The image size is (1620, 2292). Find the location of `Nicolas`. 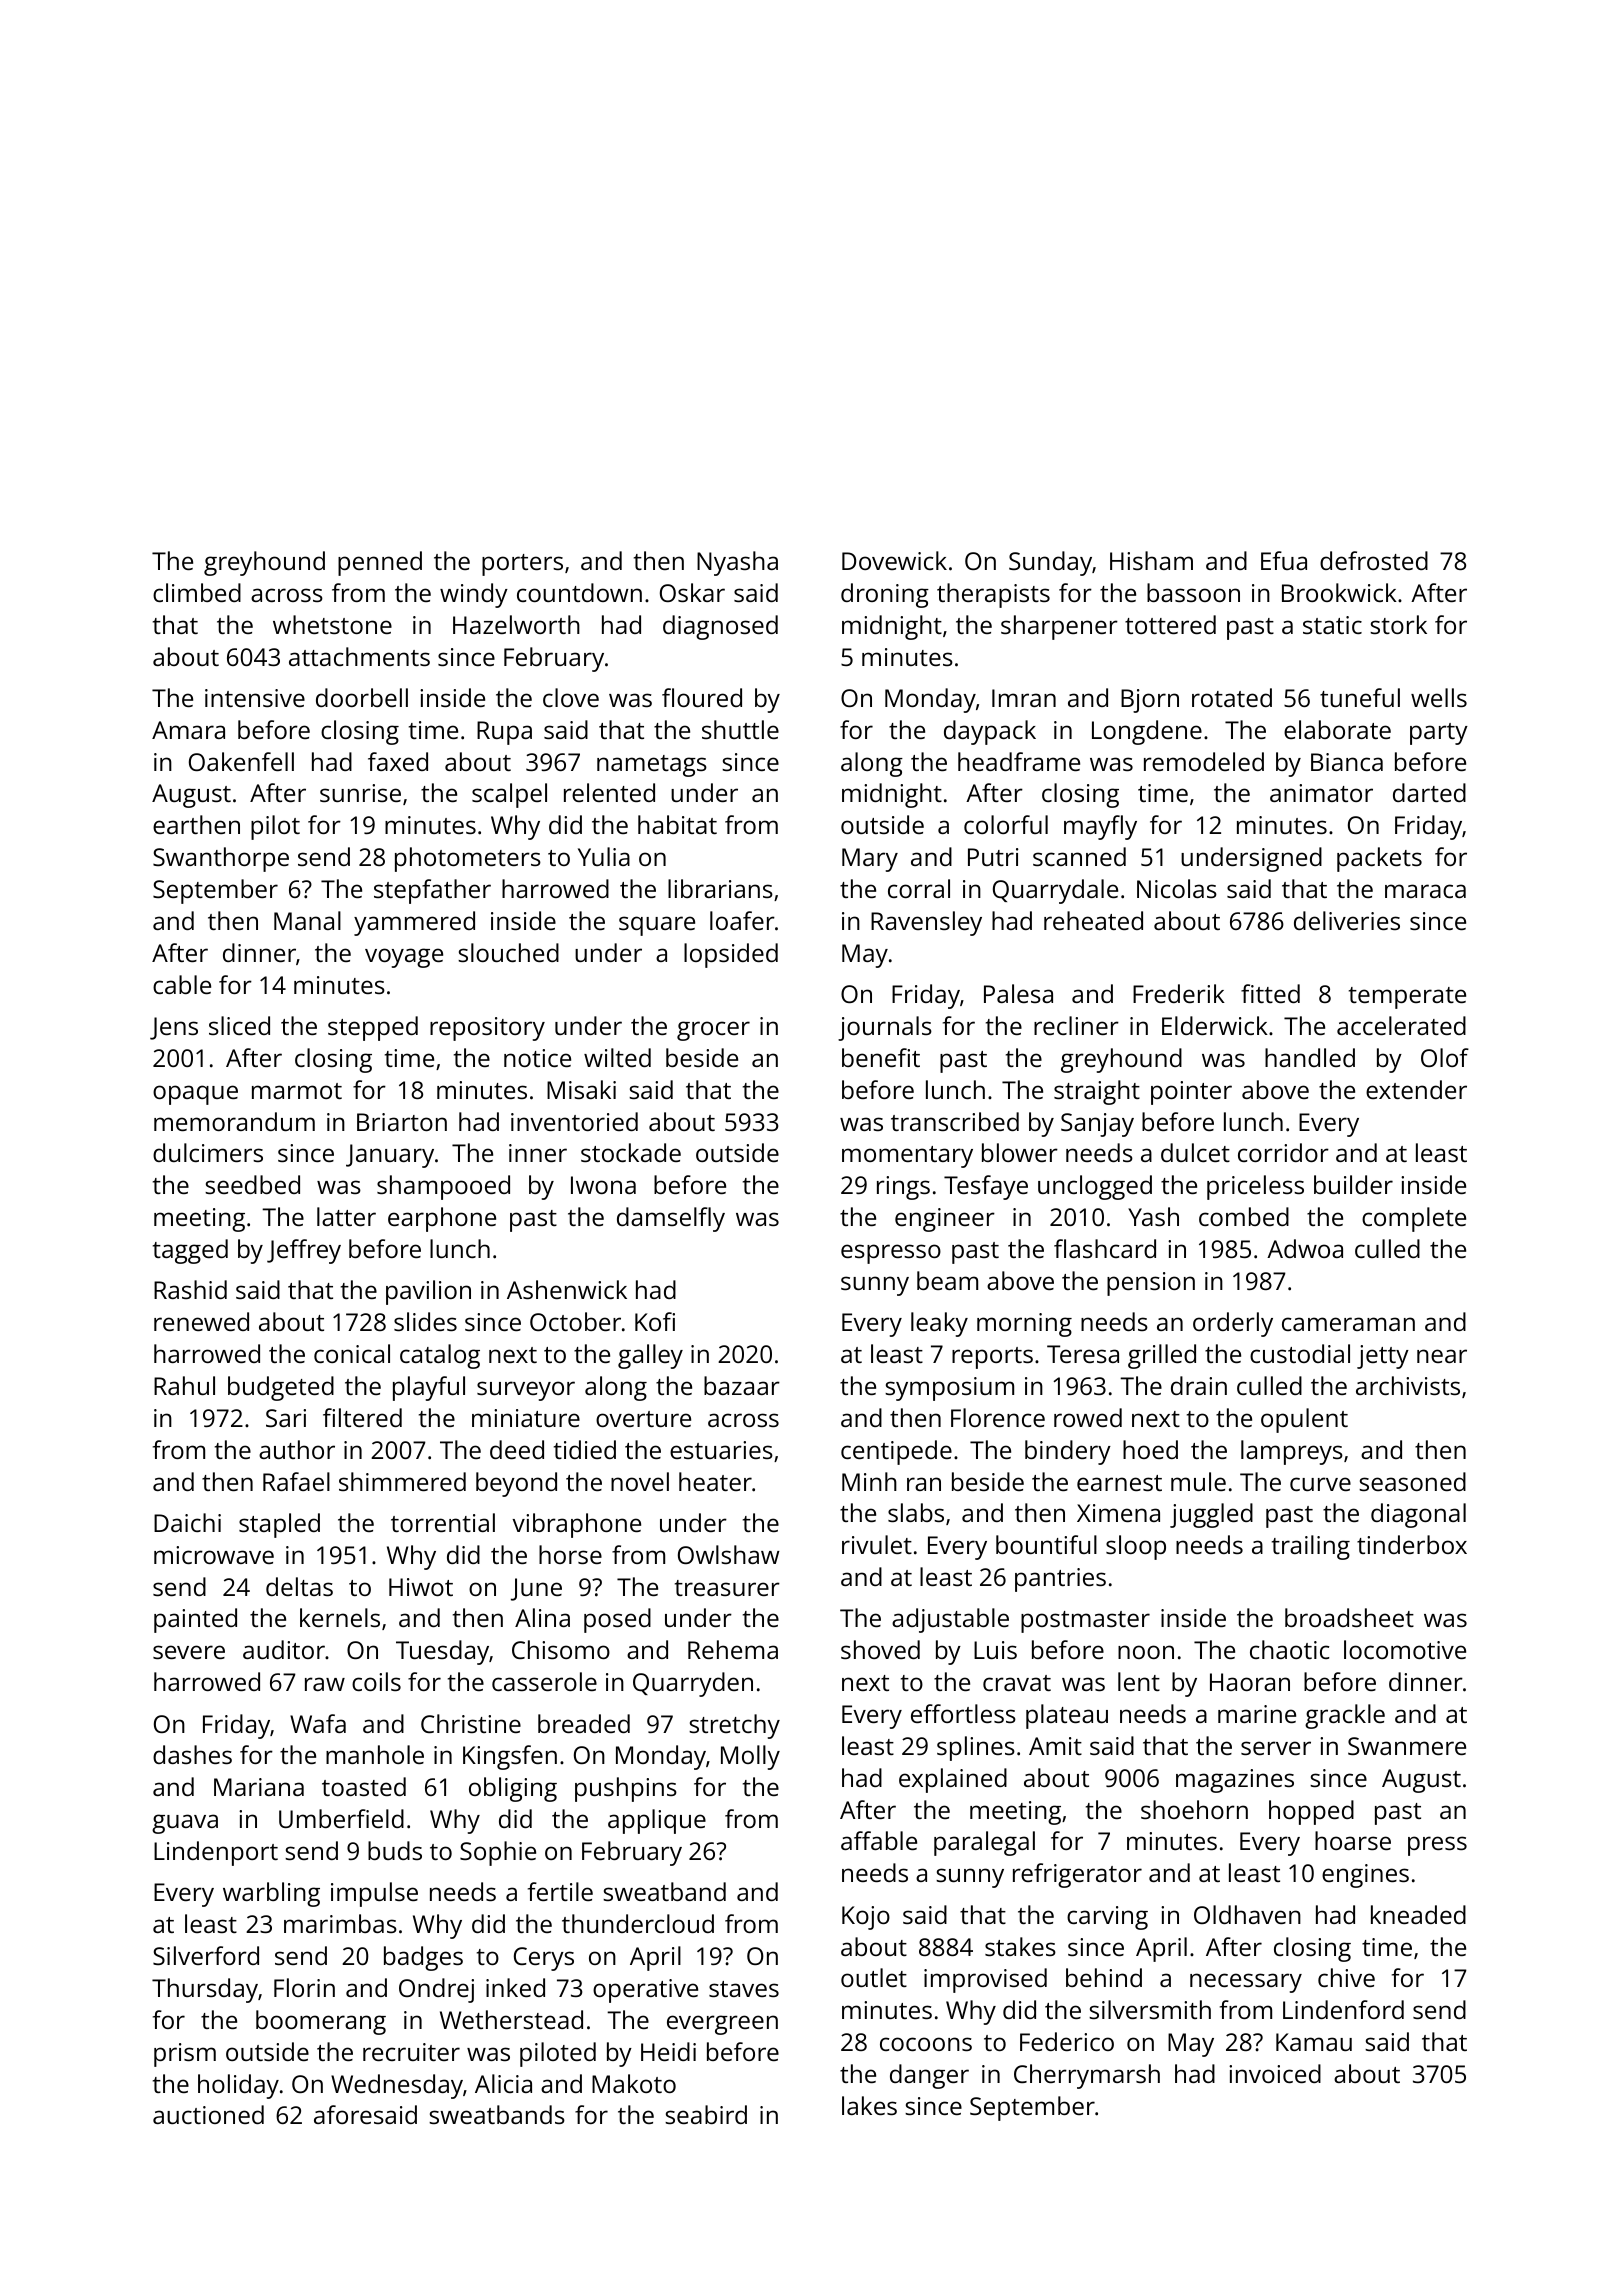

Nicolas is located at coordinates (1177, 888).
